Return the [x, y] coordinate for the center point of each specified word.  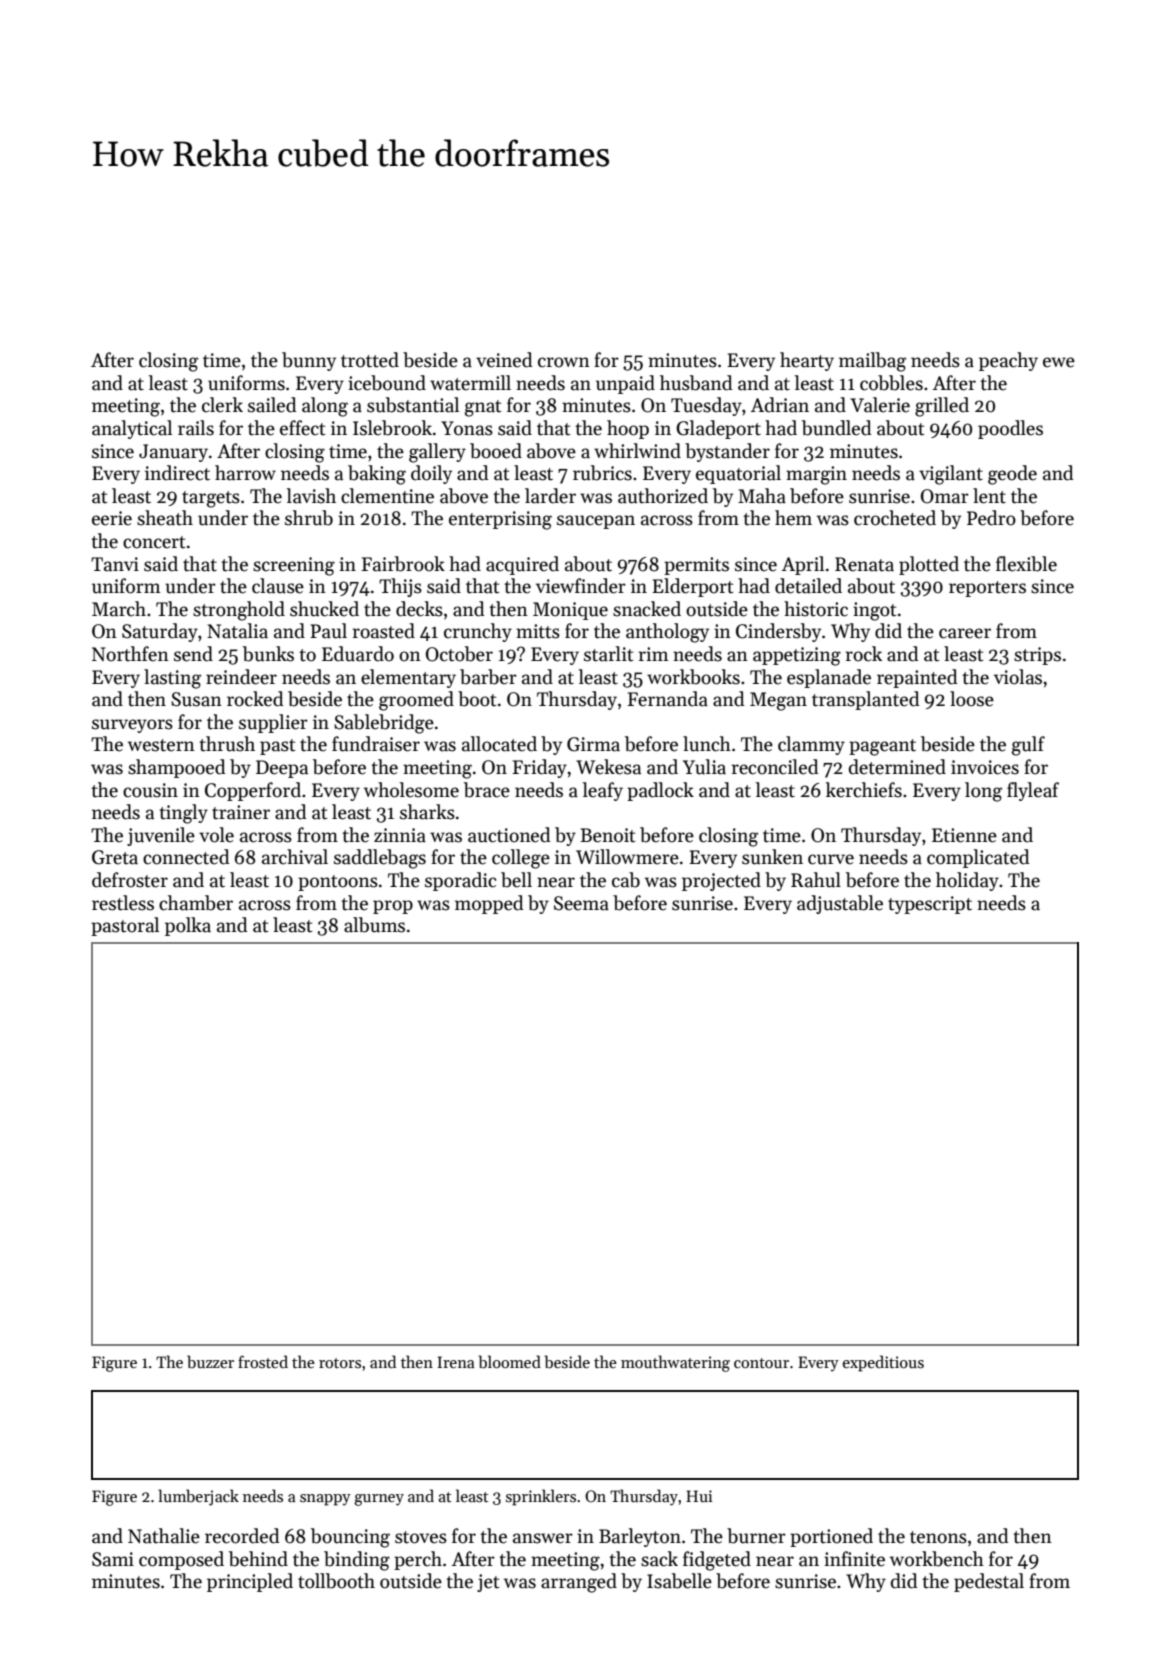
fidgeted [717, 1561]
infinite [854, 1559]
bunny [309, 361]
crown [564, 362]
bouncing [350, 1538]
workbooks [693, 677]
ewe [1059, 362]
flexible [1026, 564]
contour [761, 1363]
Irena [456, 1362]
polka [188, 926]
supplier [273, 723]
